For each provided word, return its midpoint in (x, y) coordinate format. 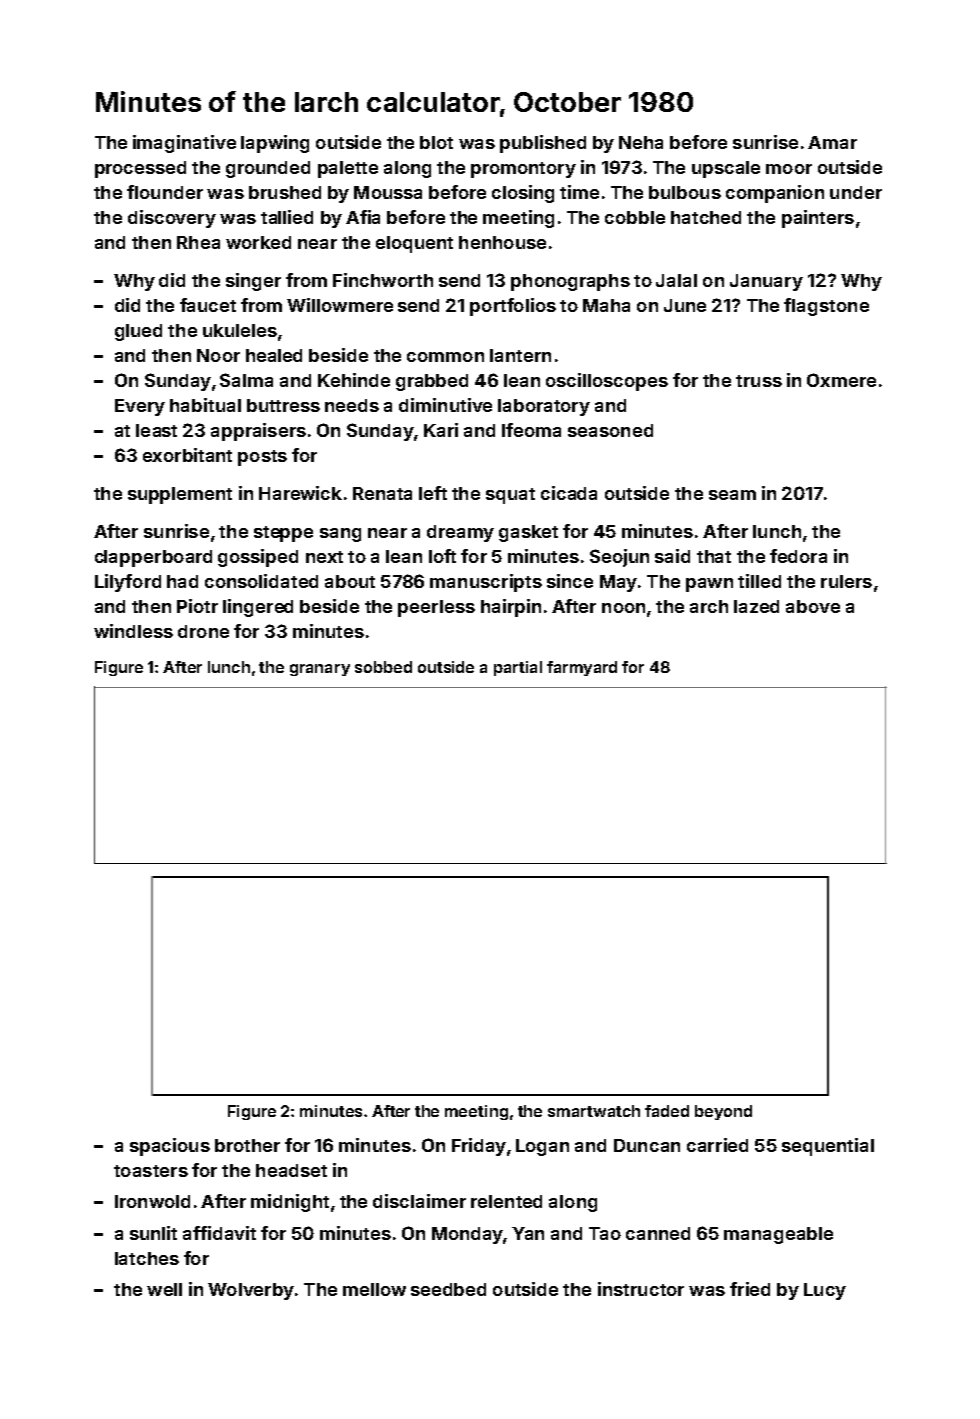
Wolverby (251, 1291)
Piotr (197, 606)
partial (518, 668)
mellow (374, 1289)
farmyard (582, 668)
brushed (285, 192)
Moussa (388, 192)
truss (759, 381)
